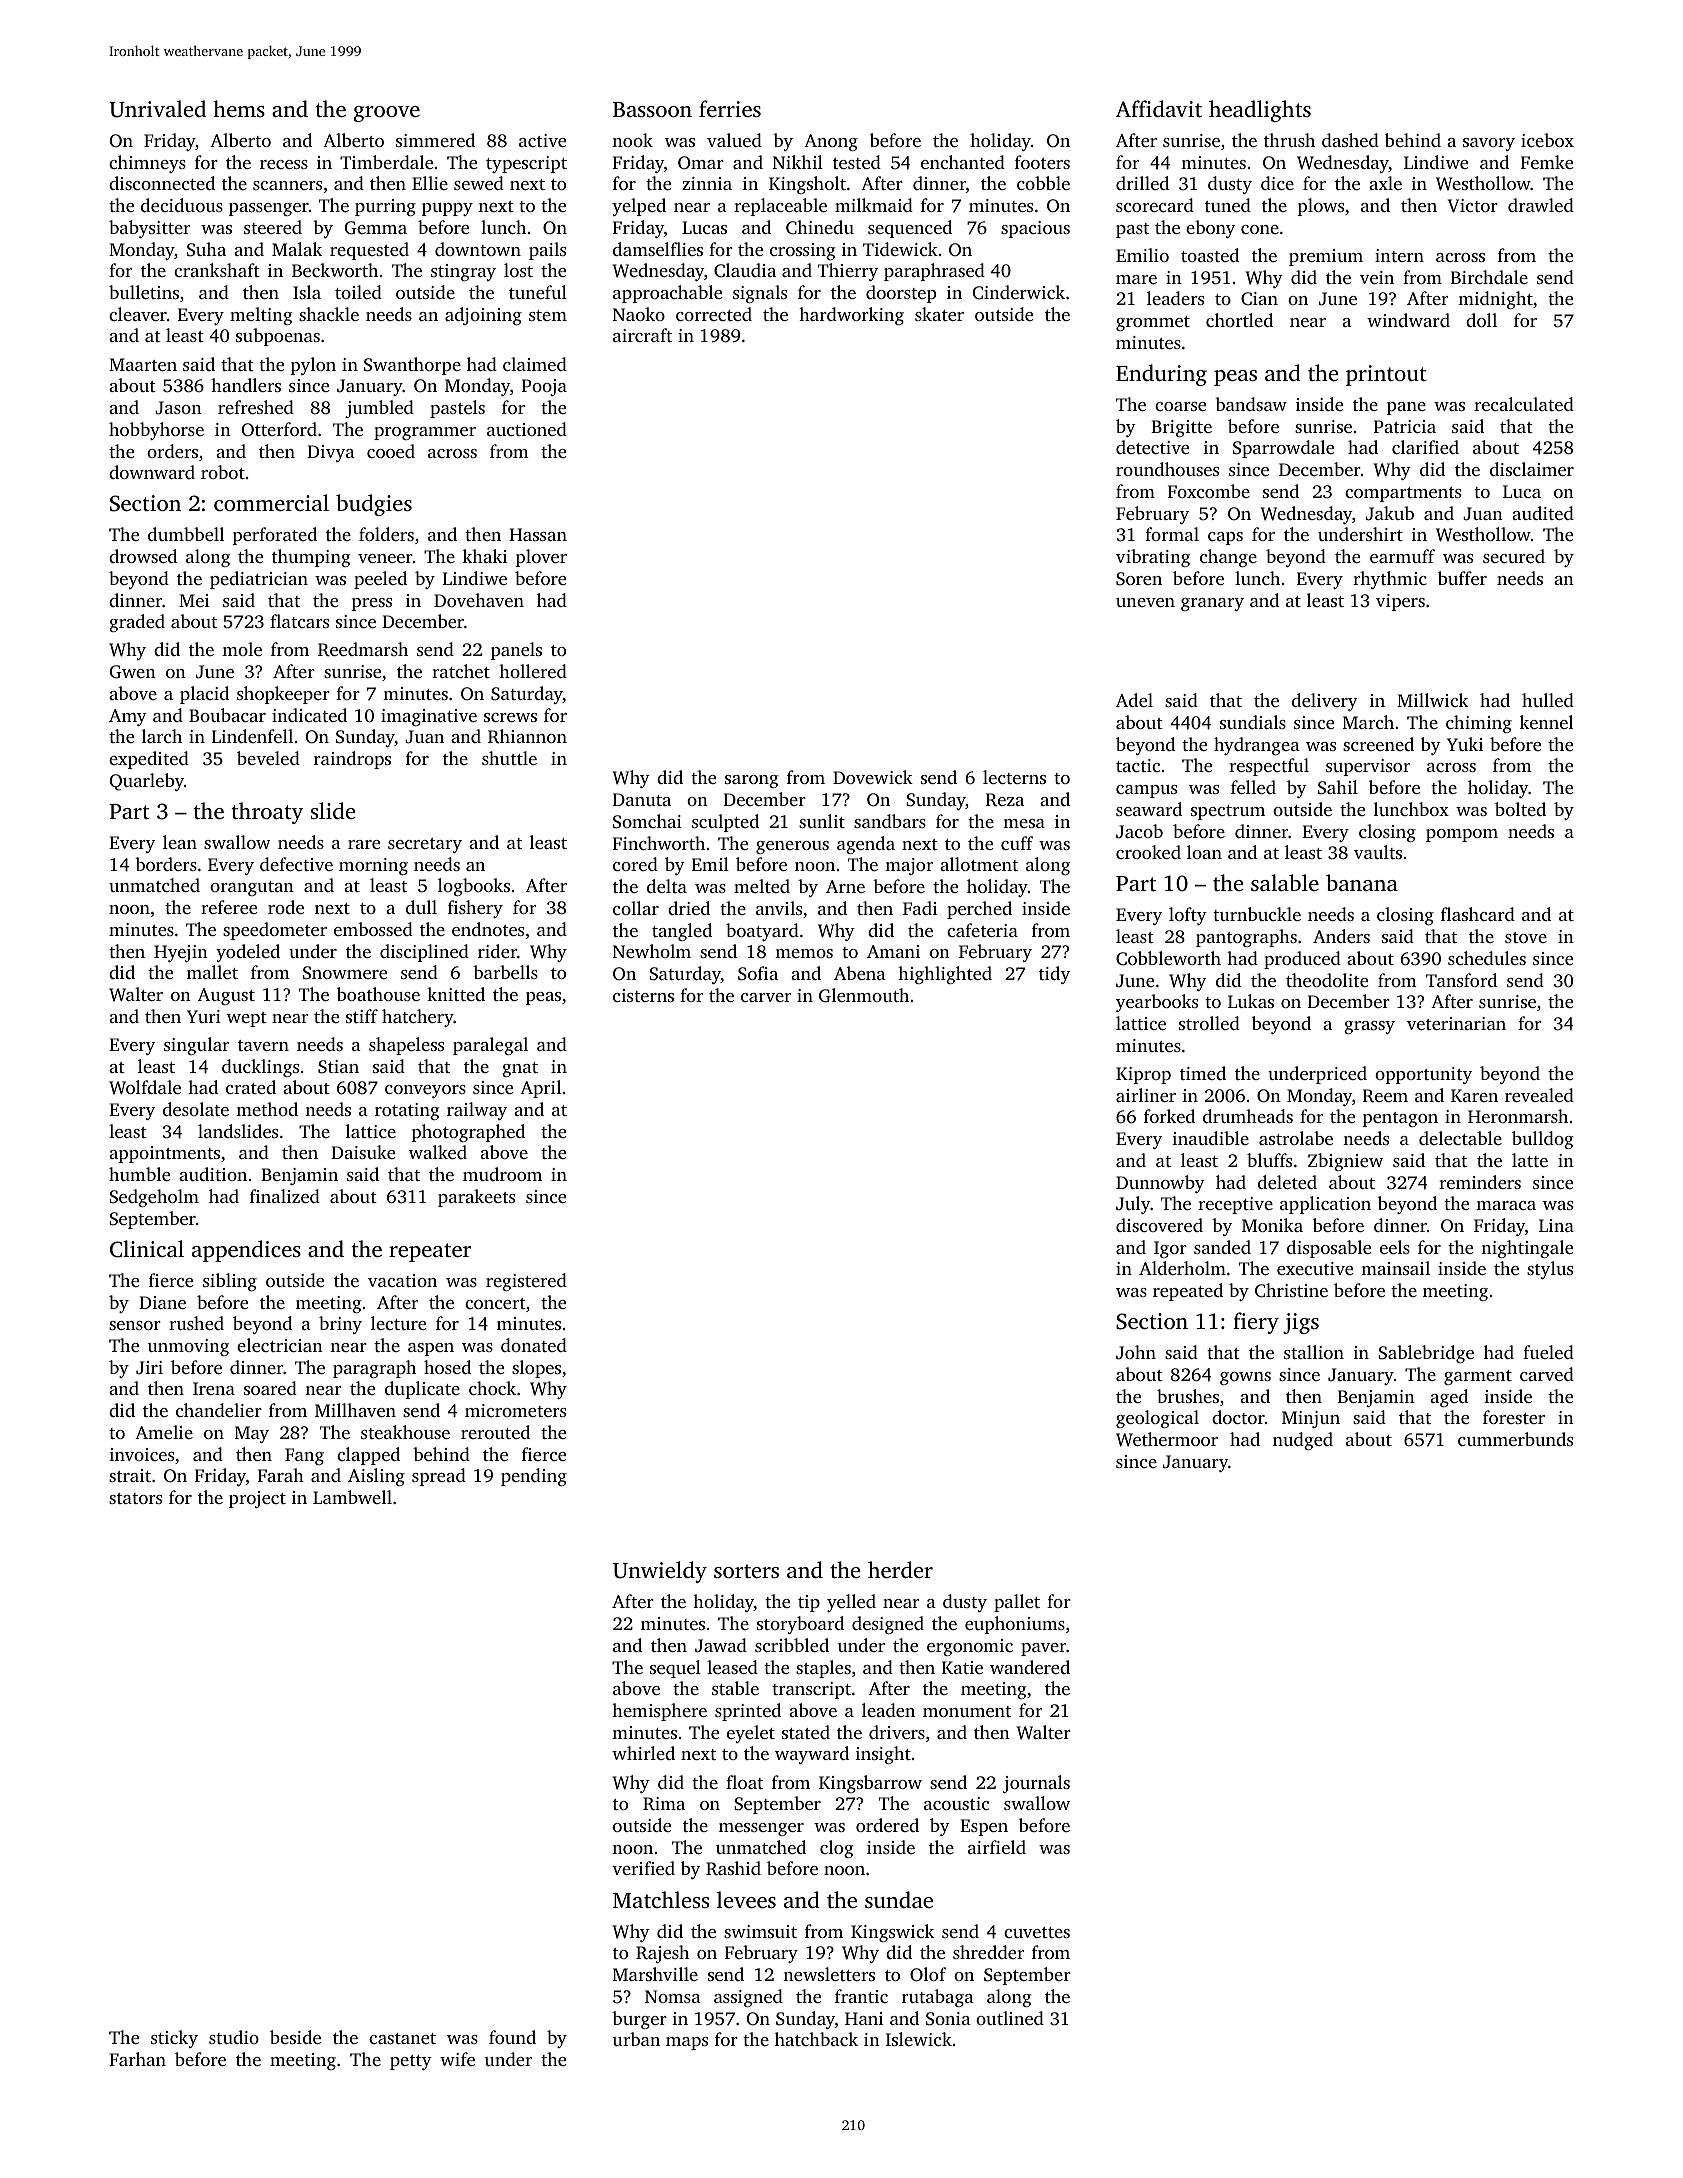  What do you see at coordinates (234, 2037) in the image?
I see `studio` at bounding box center [234, 2037].
